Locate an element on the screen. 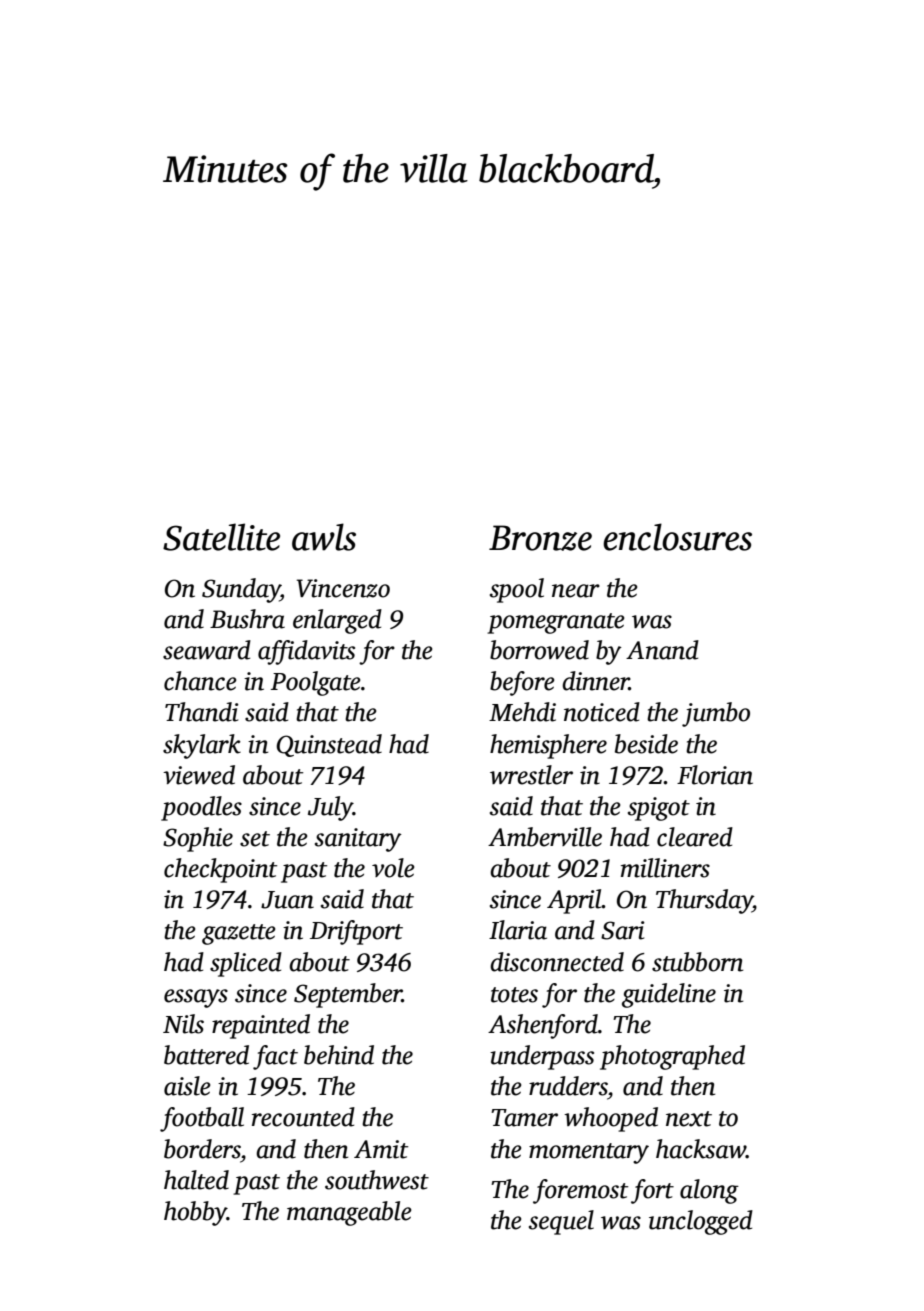  Sunday is located at coordinates (241, 590).
